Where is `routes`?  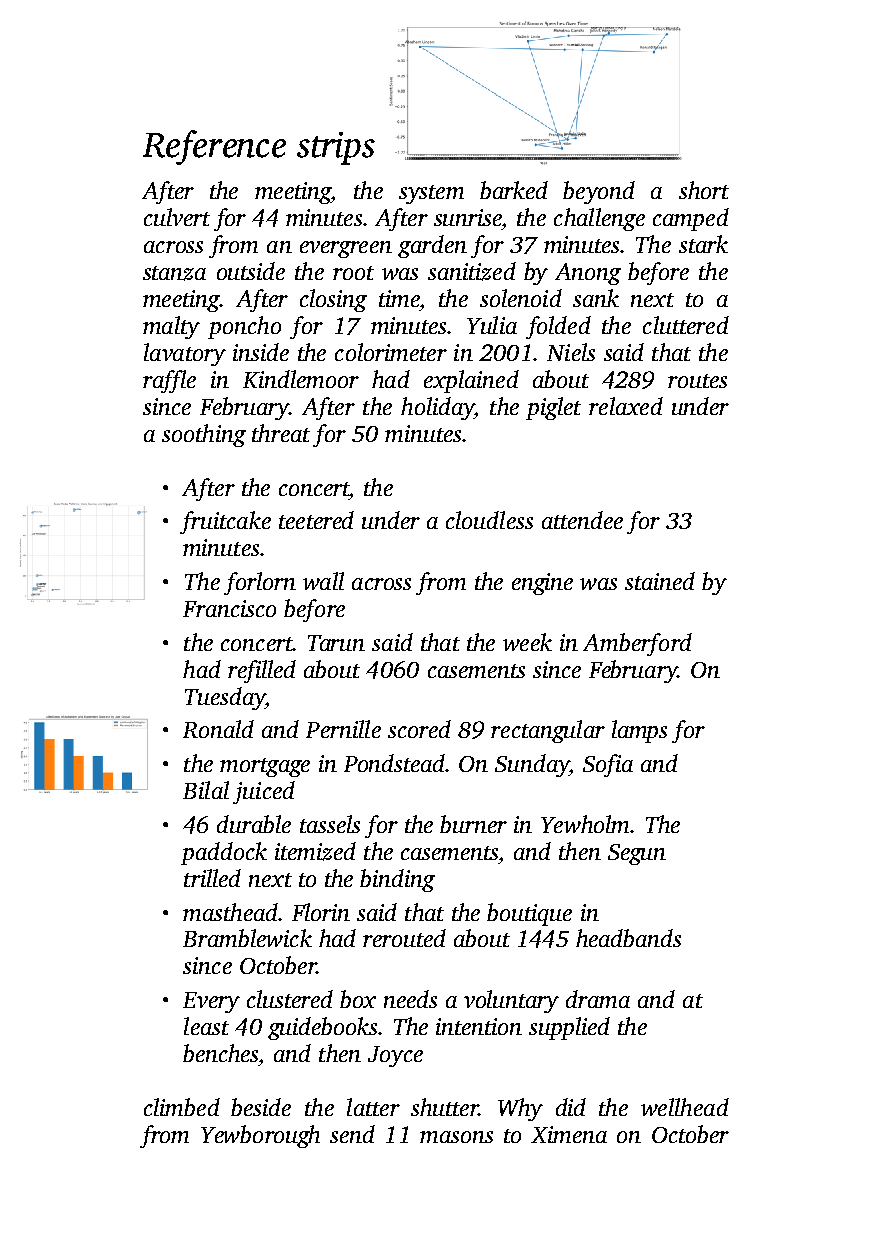
routes is located at coordinates (697, 381).
